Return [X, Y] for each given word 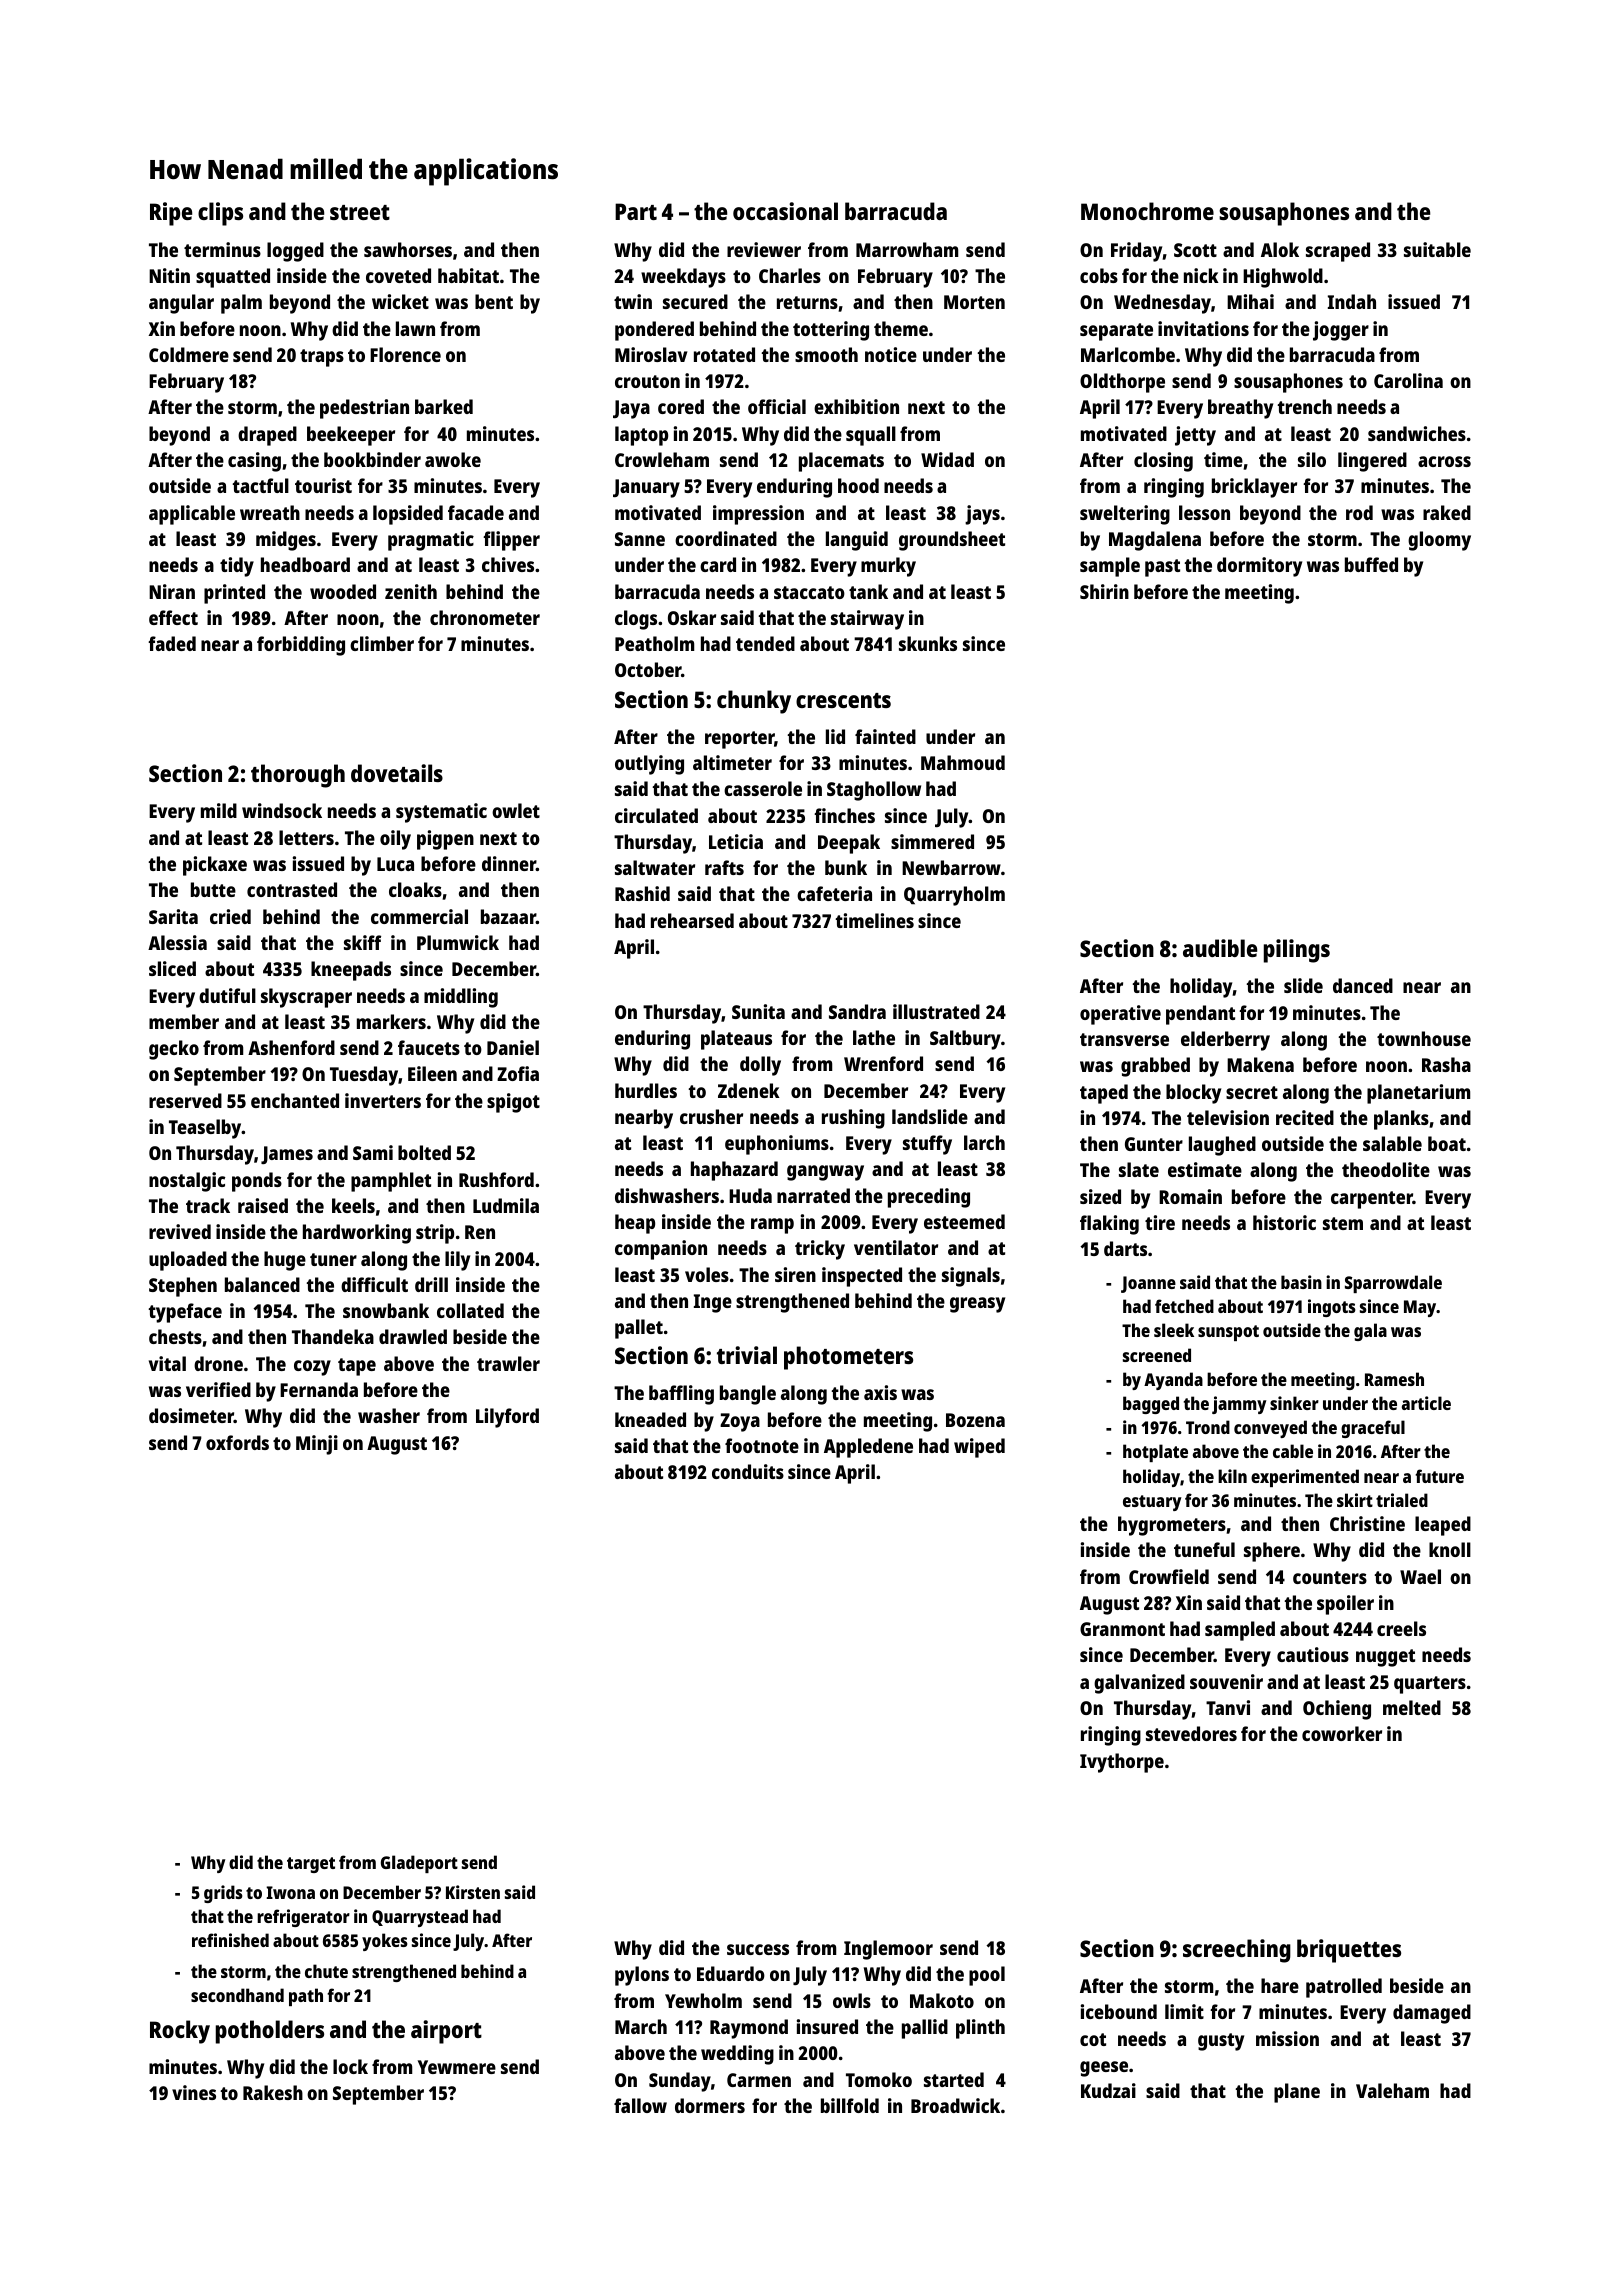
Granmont [1122, 1629]
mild [219, 810]
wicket [400, 301]
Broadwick [955, 2105]
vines [194, 2092]
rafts [724, 867]
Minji [317, 1445]
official [777, 406]
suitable [1437, 249]
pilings [1297, 951]
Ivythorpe [1122, 1763]
